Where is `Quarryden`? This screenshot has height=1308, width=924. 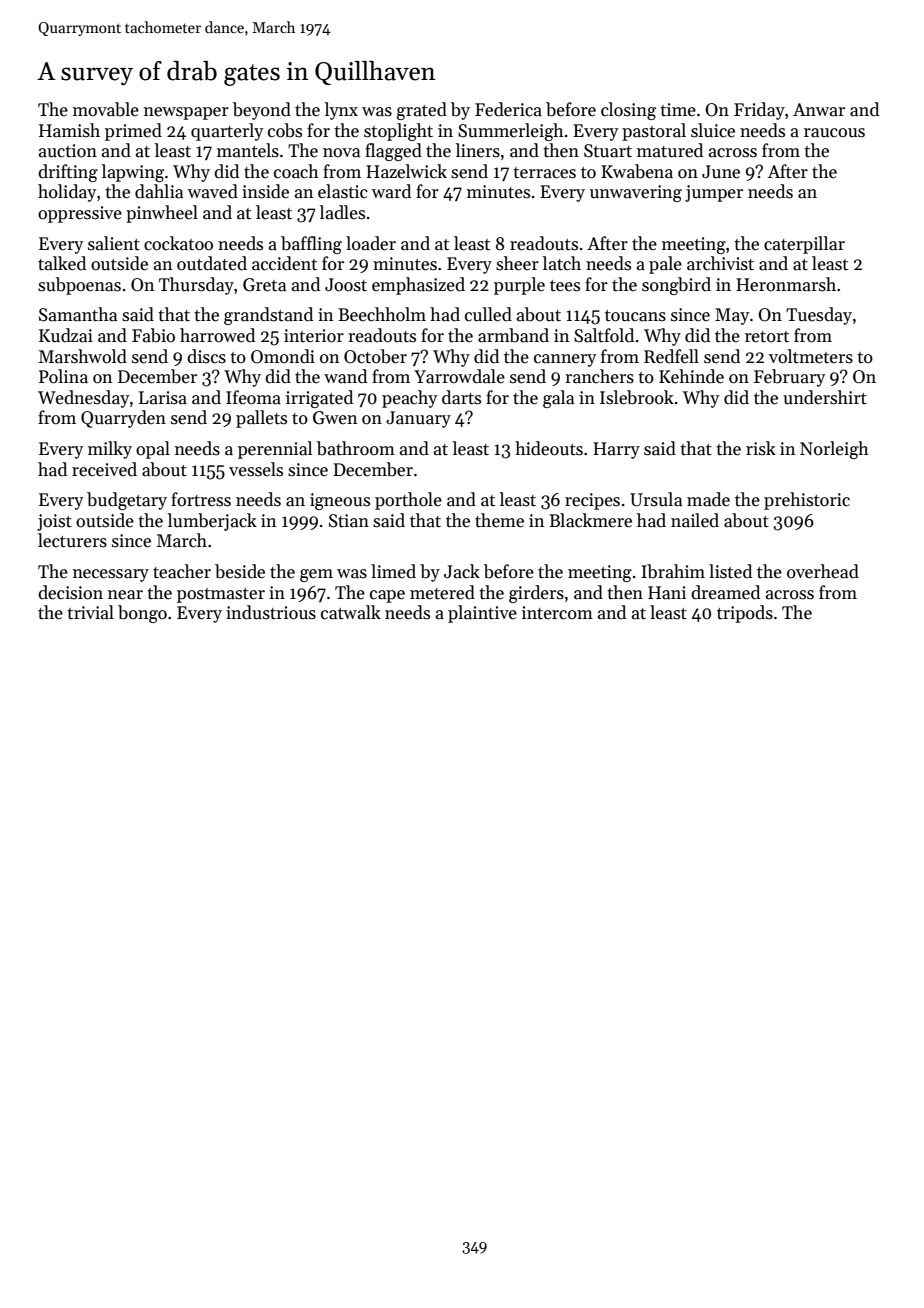 Quarryden is located at coordinates (123, 419).
